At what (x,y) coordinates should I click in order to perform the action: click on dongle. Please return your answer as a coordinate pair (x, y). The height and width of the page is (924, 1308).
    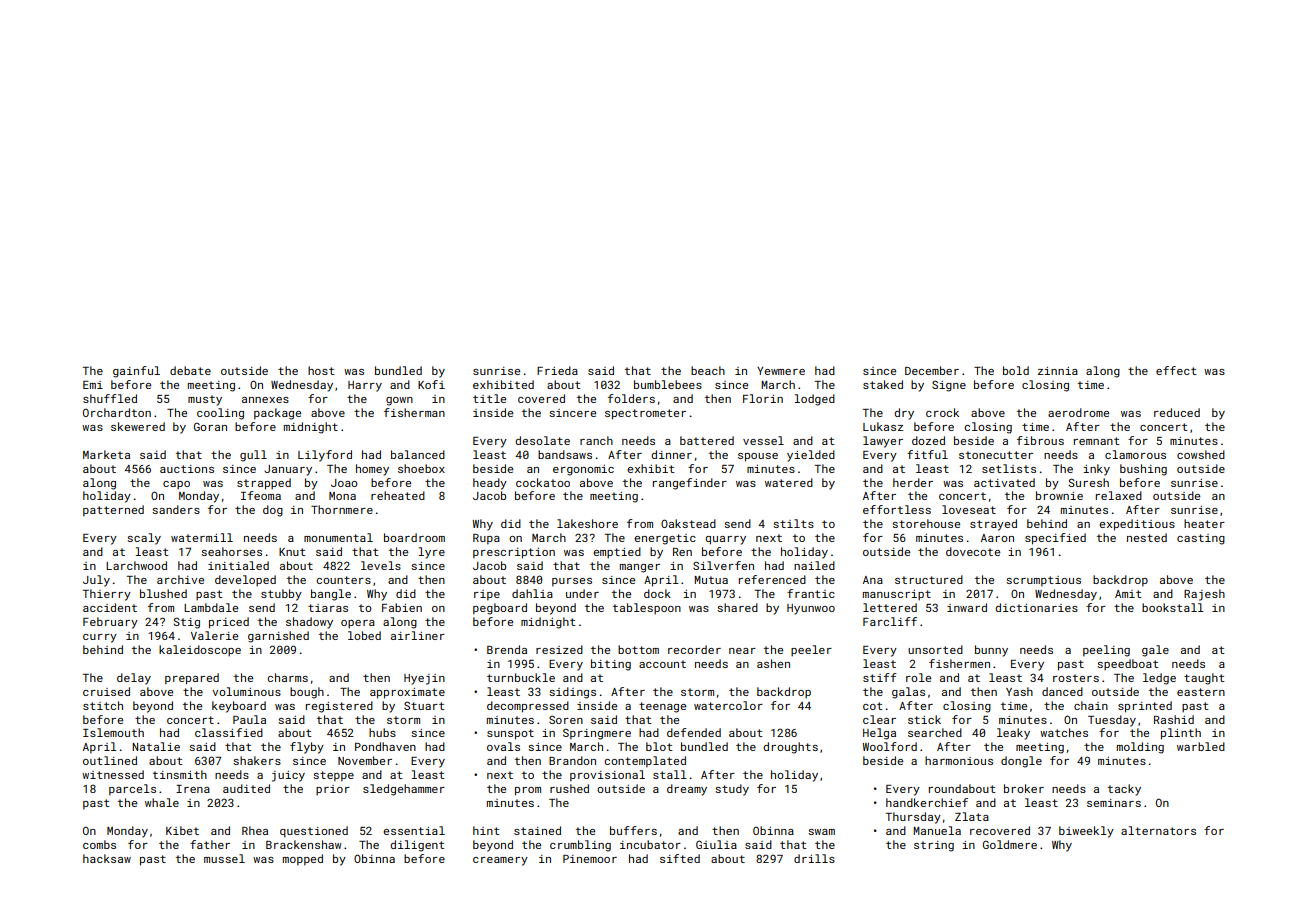
    Looking at the image, I should click on (1021, 762).
